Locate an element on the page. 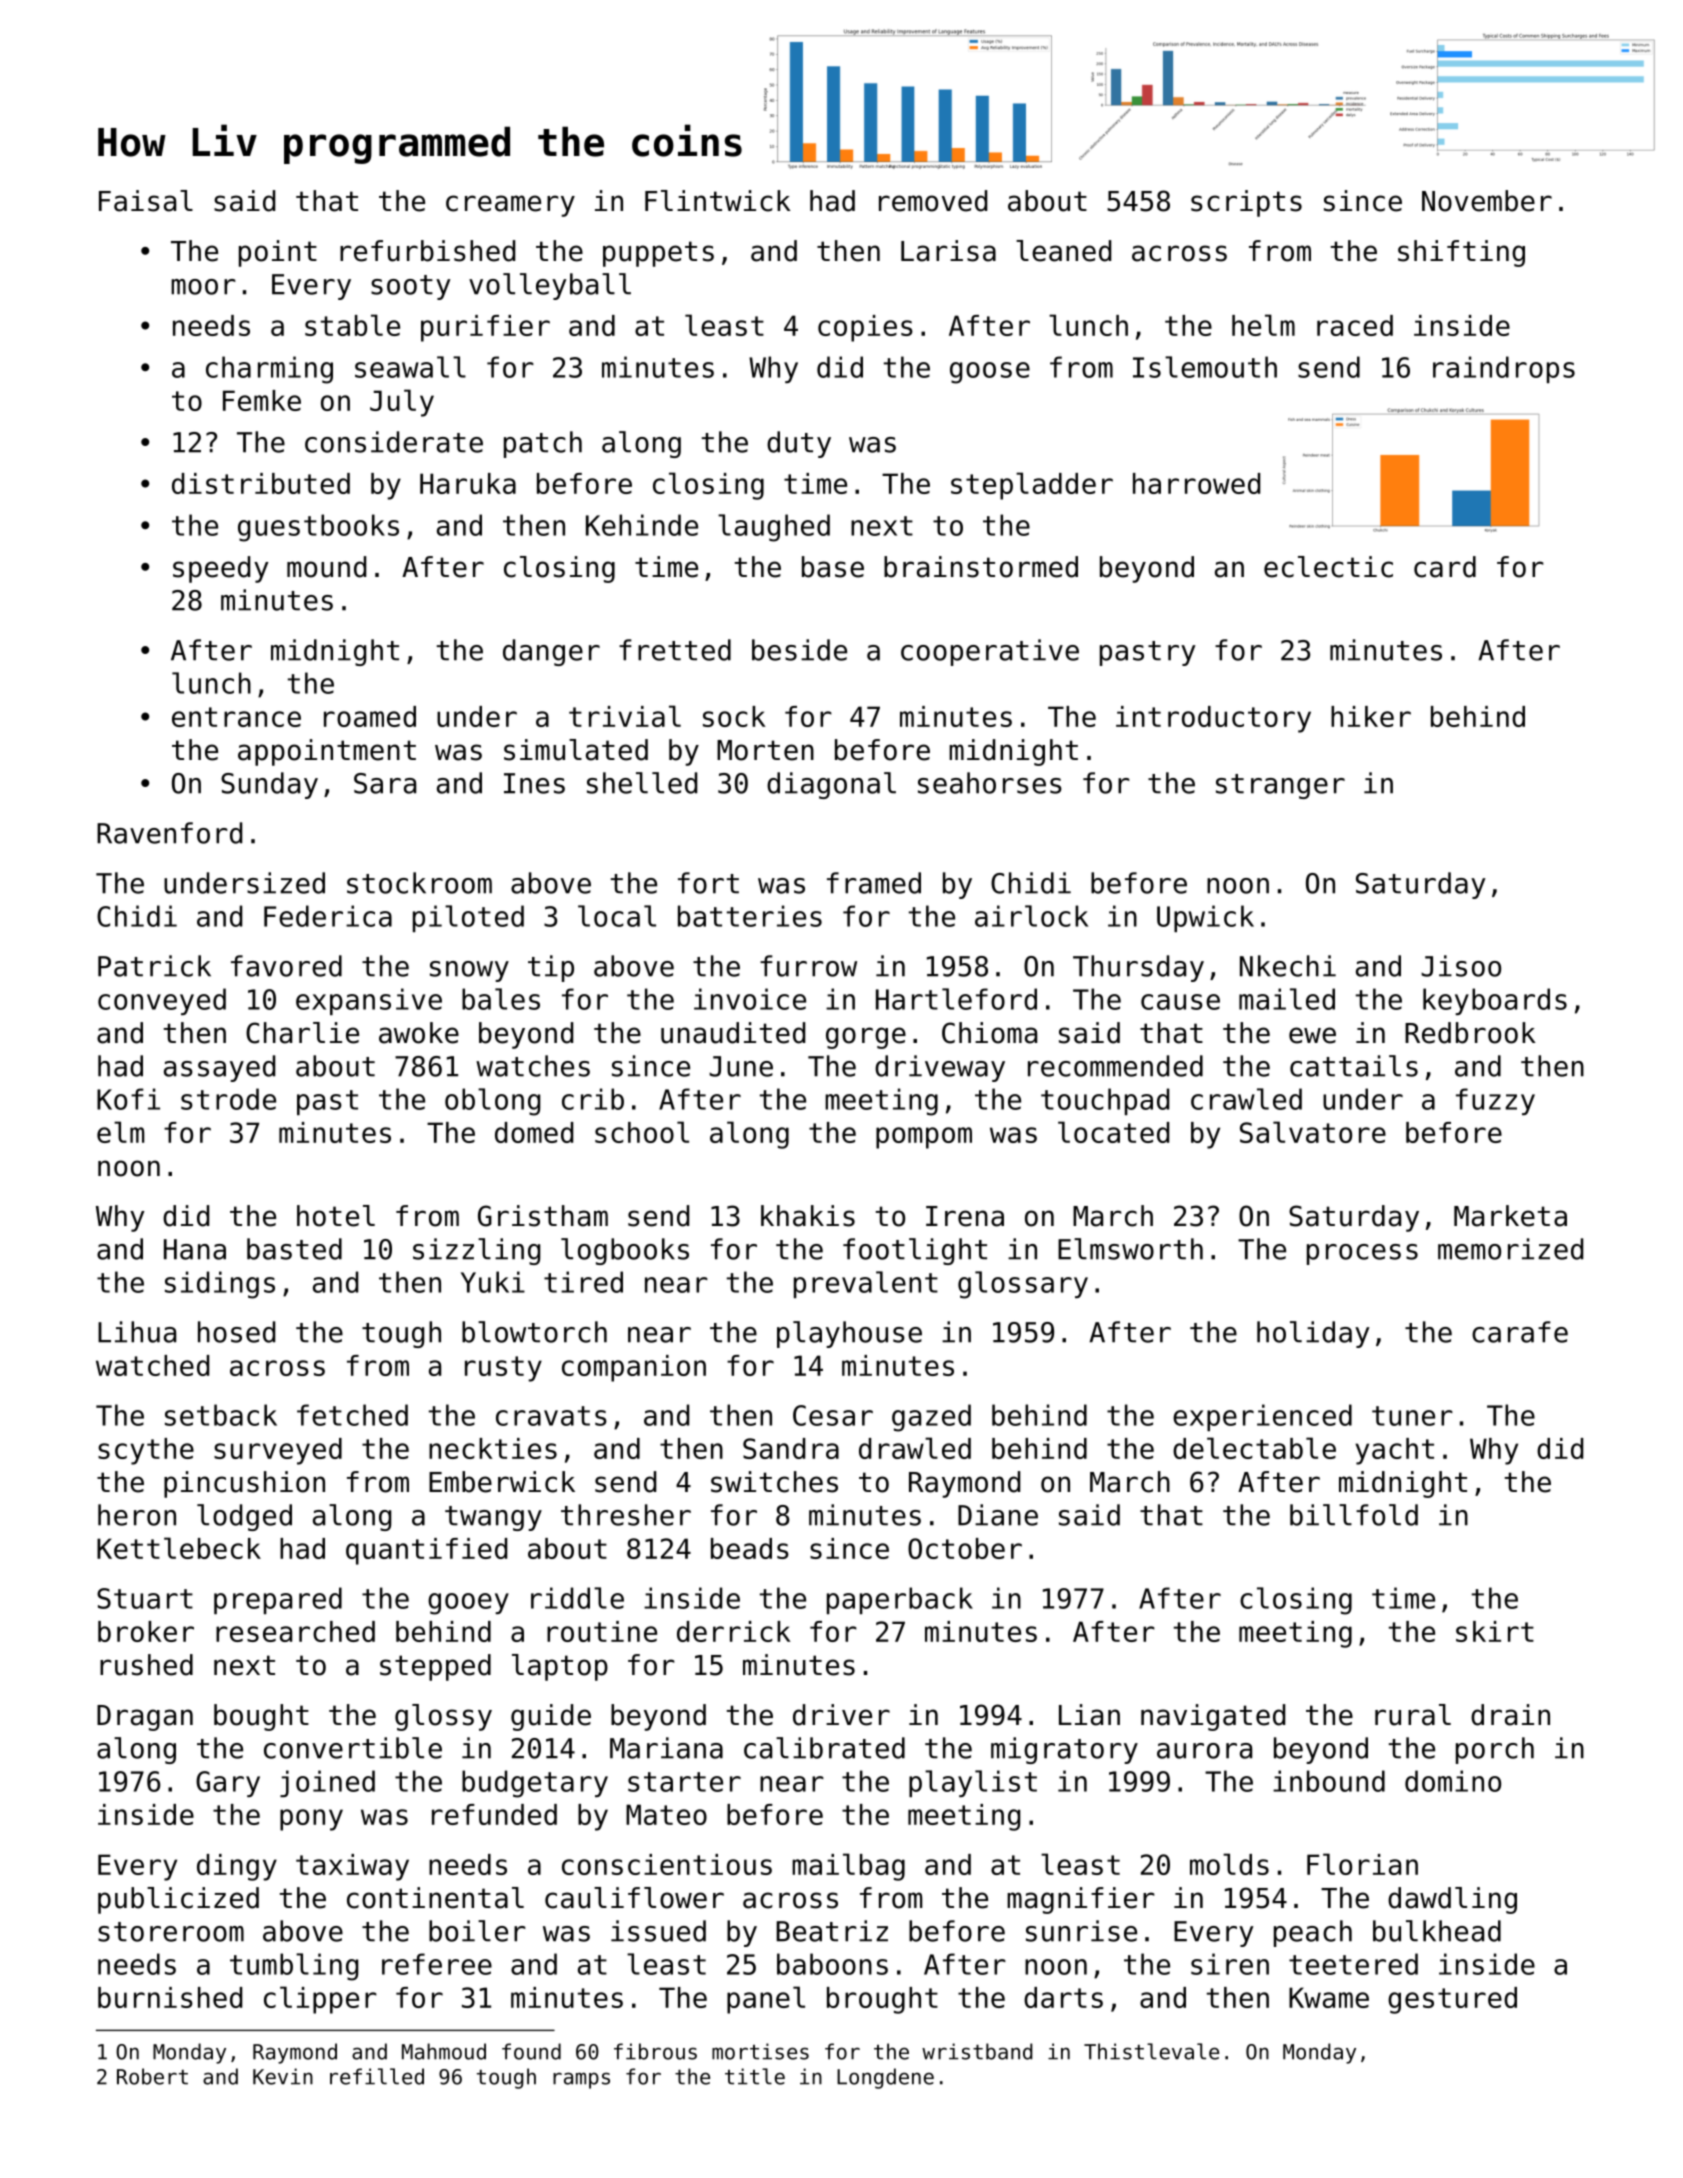  paperback is located at coordinates (900, 1600).
